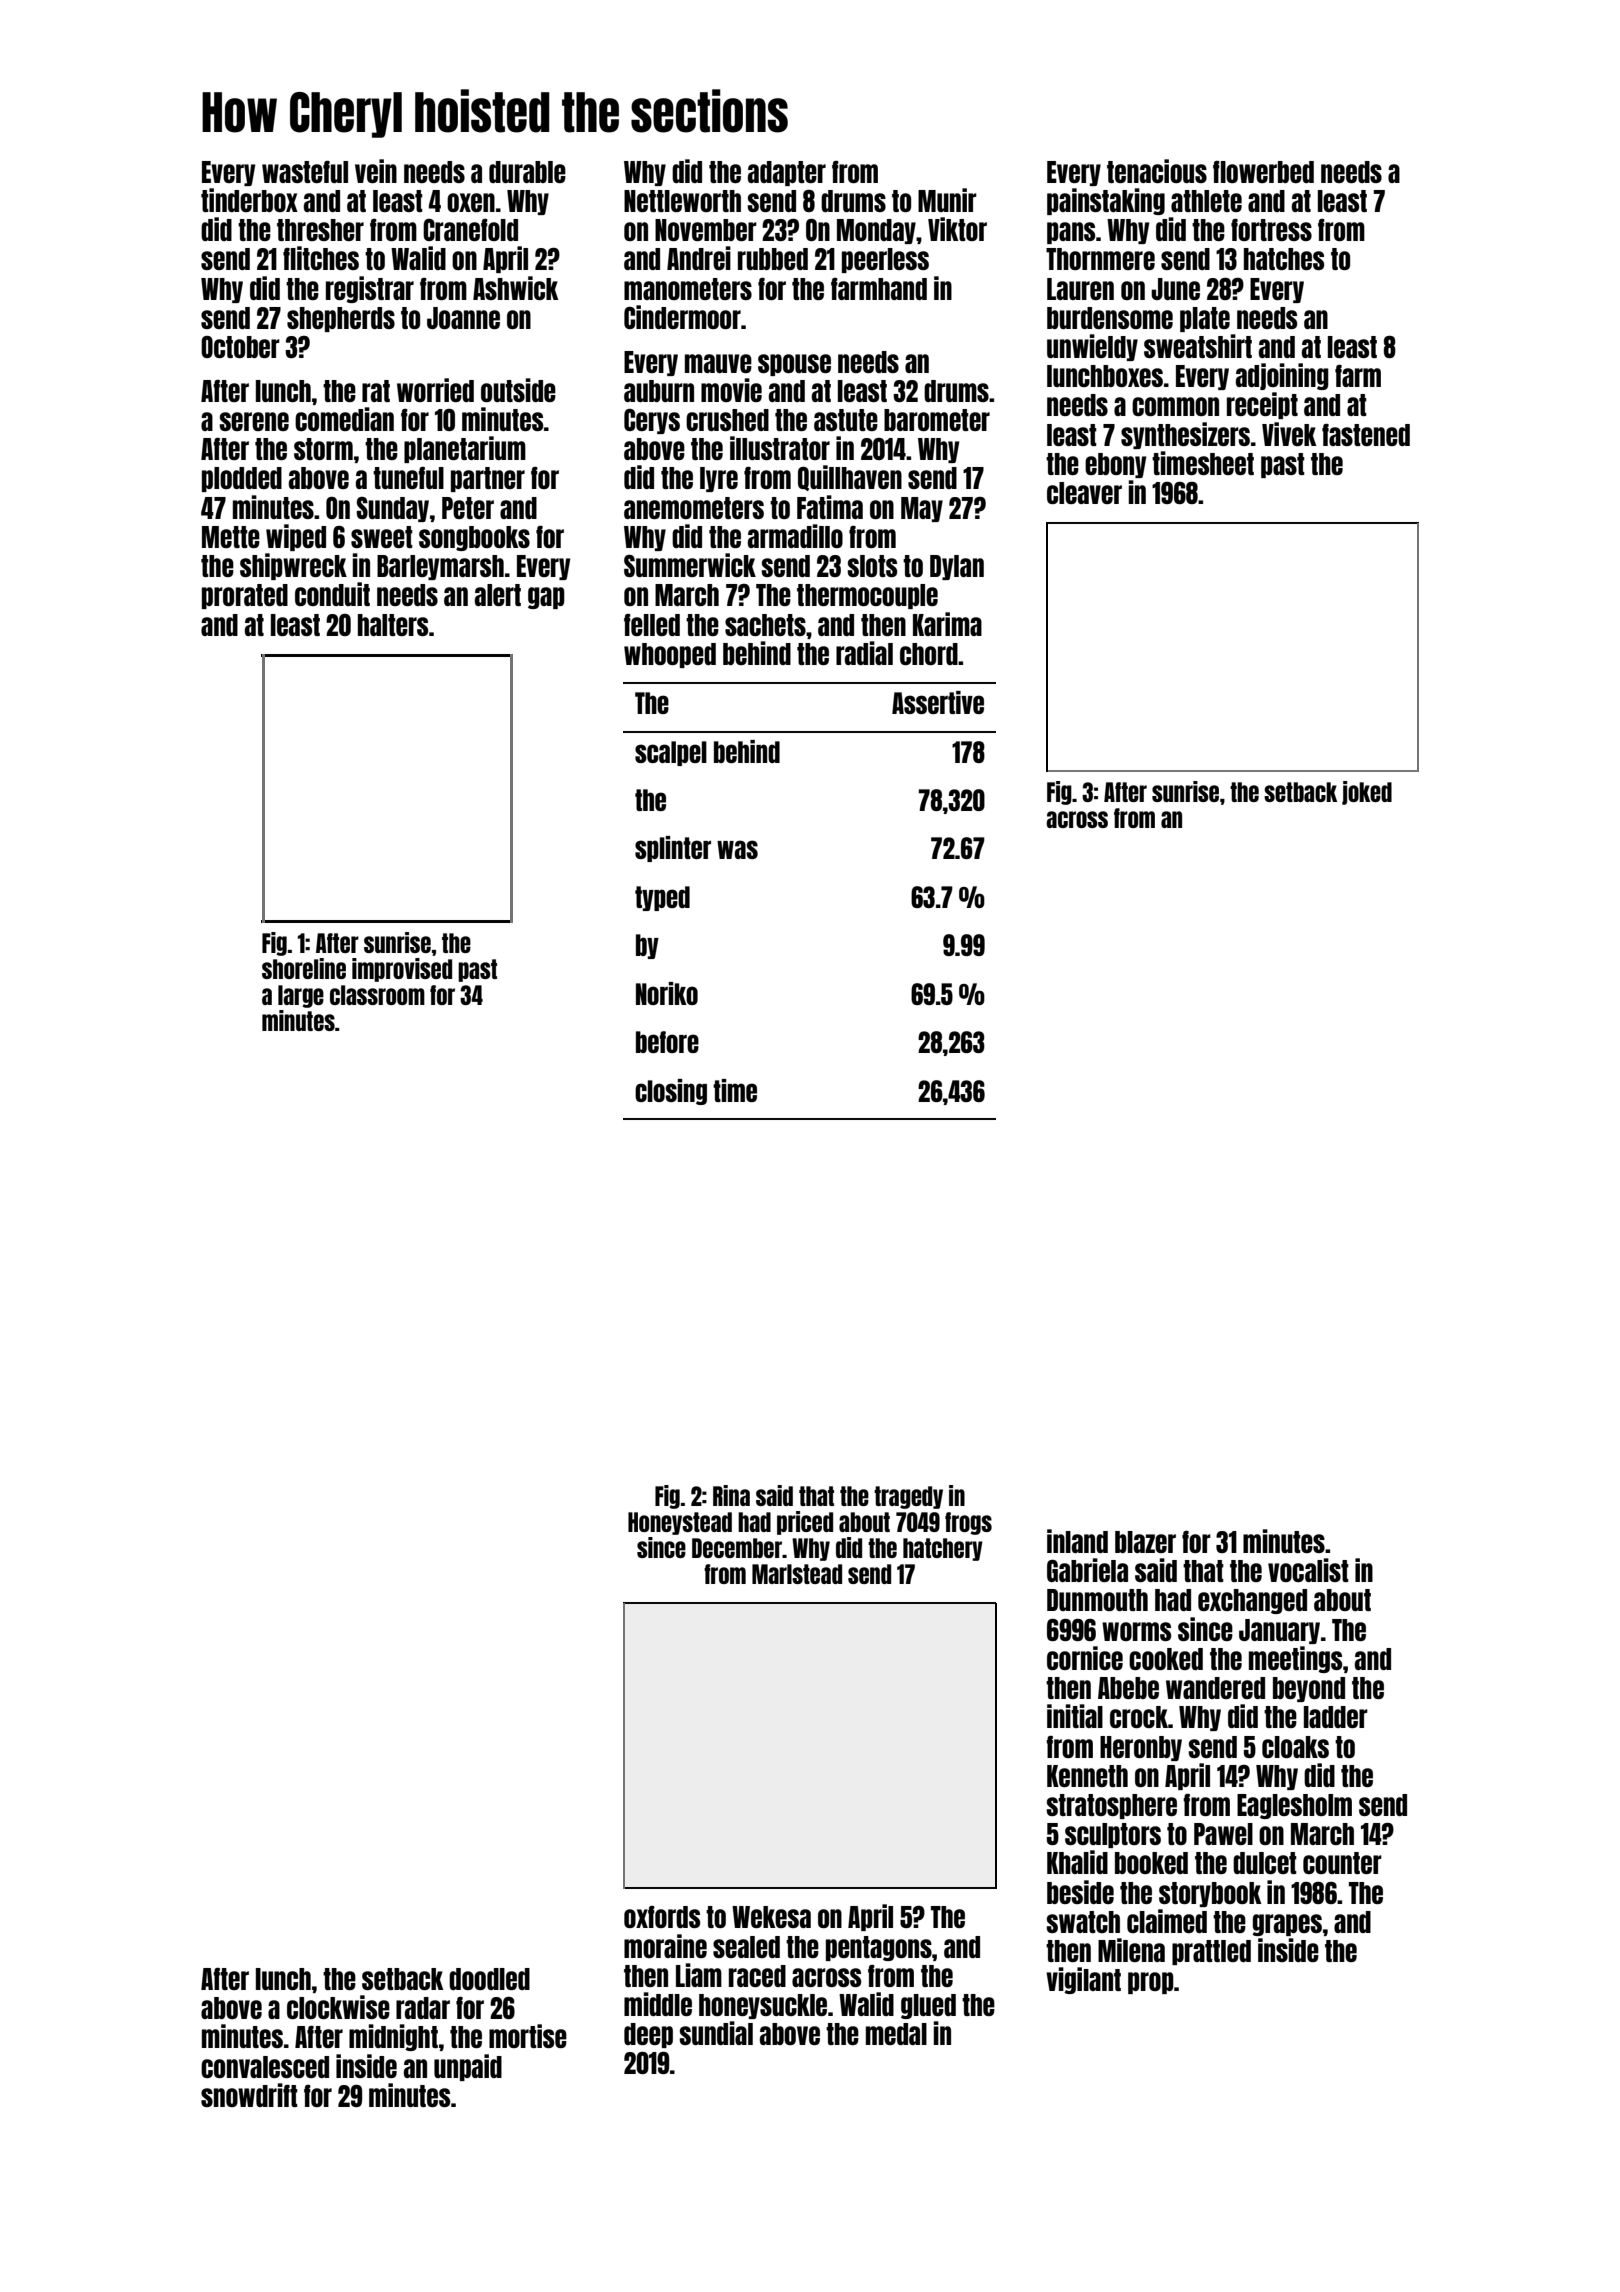 This document has width=1620, height=2292. What do you see at coordinates (320, 230) in the document?
I see `thresher` at bounding box center [320, 230].
